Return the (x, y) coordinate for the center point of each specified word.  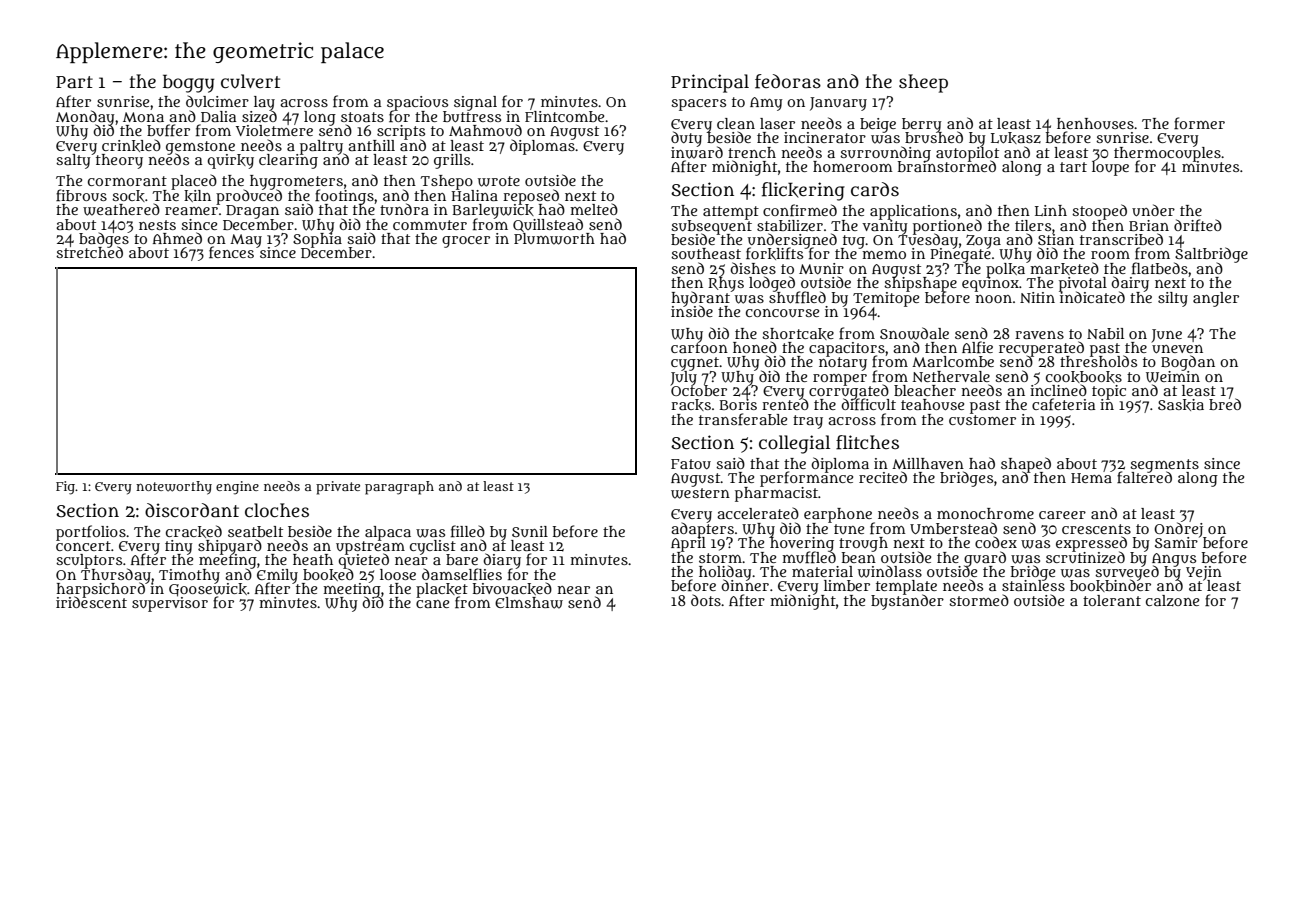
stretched (89, 252)
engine (237, 488)
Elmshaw (529, 603)
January (838, 104)
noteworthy (174, 488)
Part (74, 82)
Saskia (1181, 405)
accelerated (758, 513)
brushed (934, 137)
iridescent (91, 602)
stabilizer (790, 225)
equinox (990, 284)
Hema (1091, 478)
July (683, 378)
